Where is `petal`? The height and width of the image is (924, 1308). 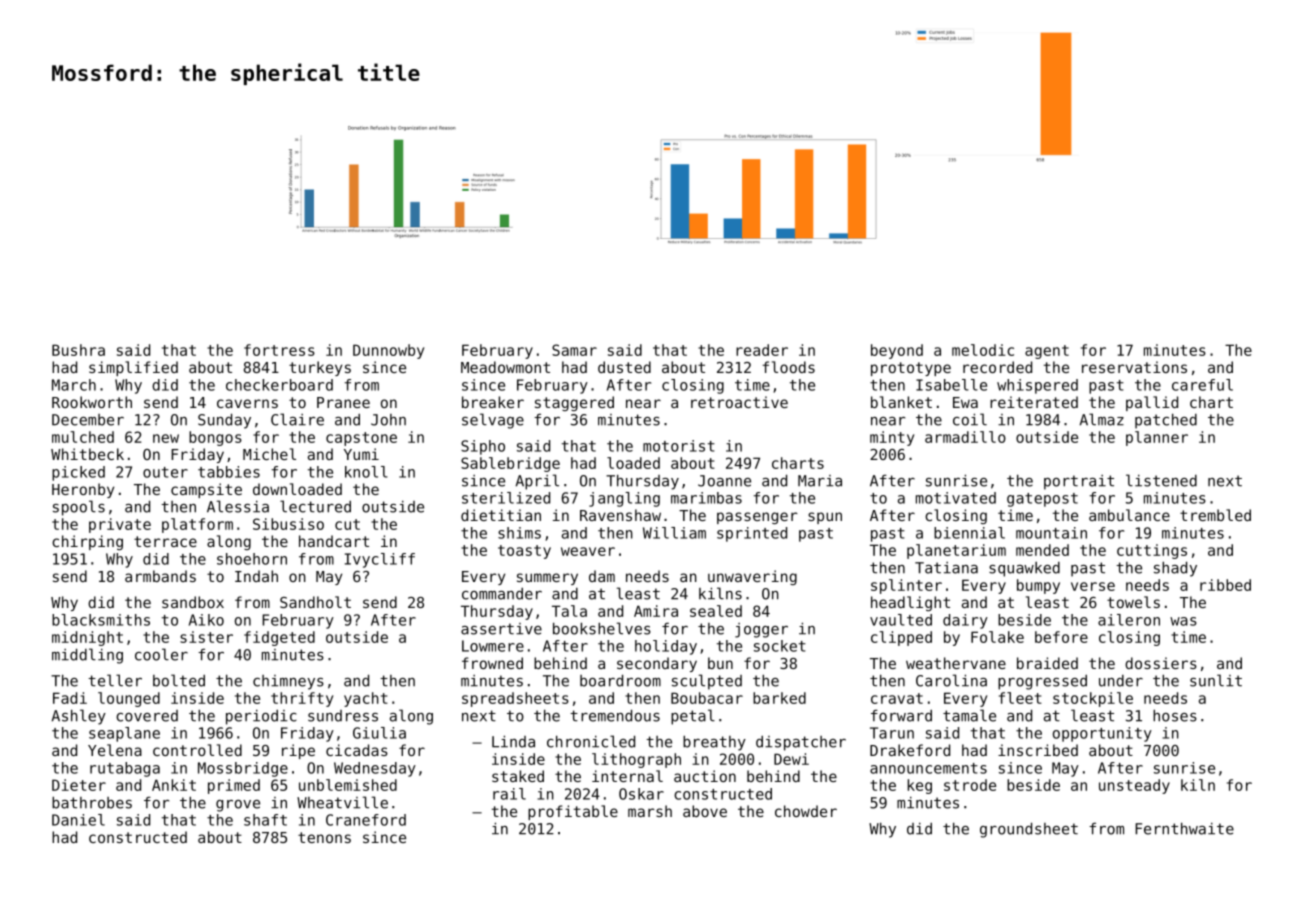 petal is located at coordinates (693, 717).
